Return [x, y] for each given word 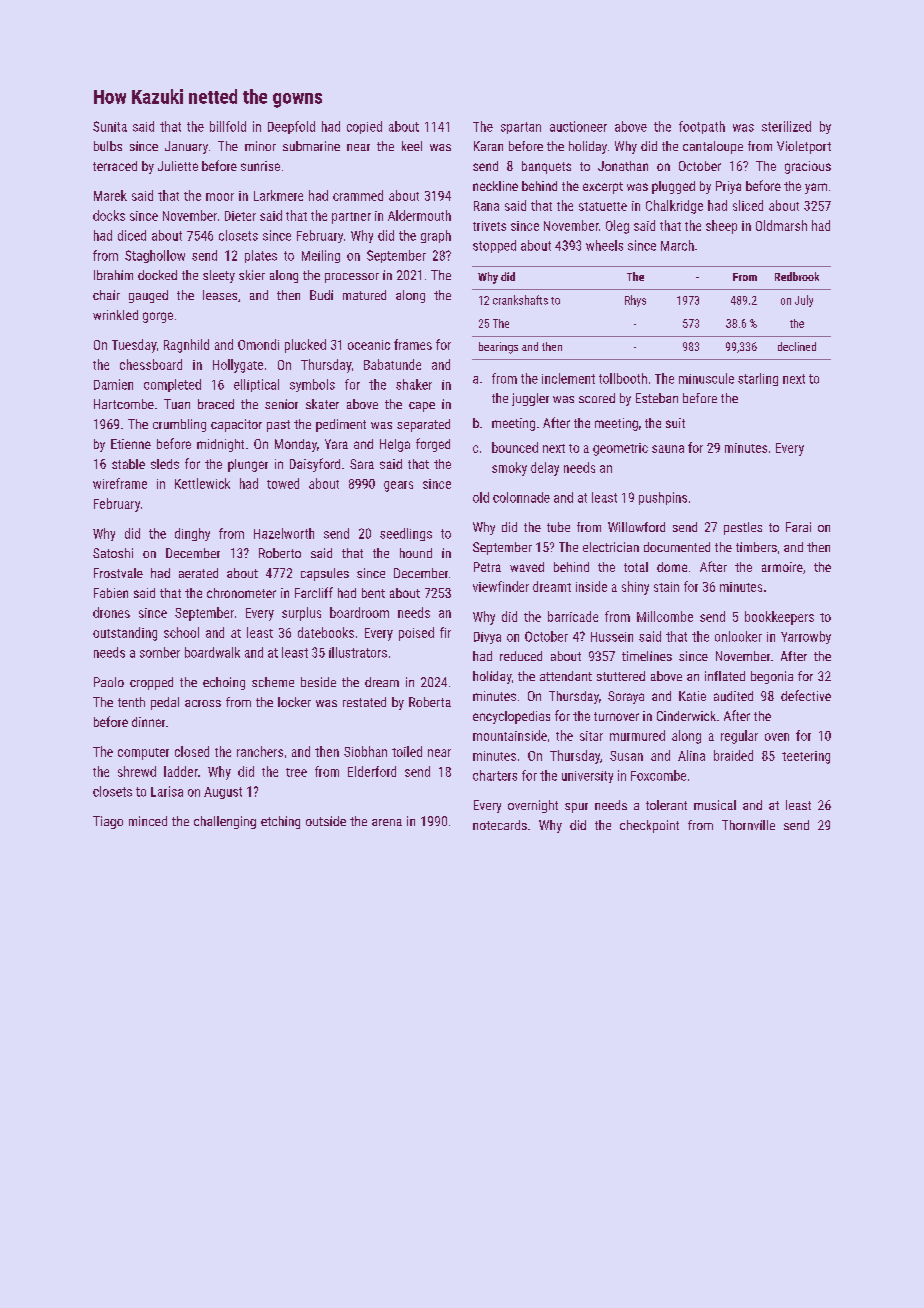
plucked [305, 346]
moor [220, 197]
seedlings [406, 534]
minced [148, 821]
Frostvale [118, 573]
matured [364, 295]
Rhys [635, 301]
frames [413, 344]
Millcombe [665, 616]
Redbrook [797, 276]
